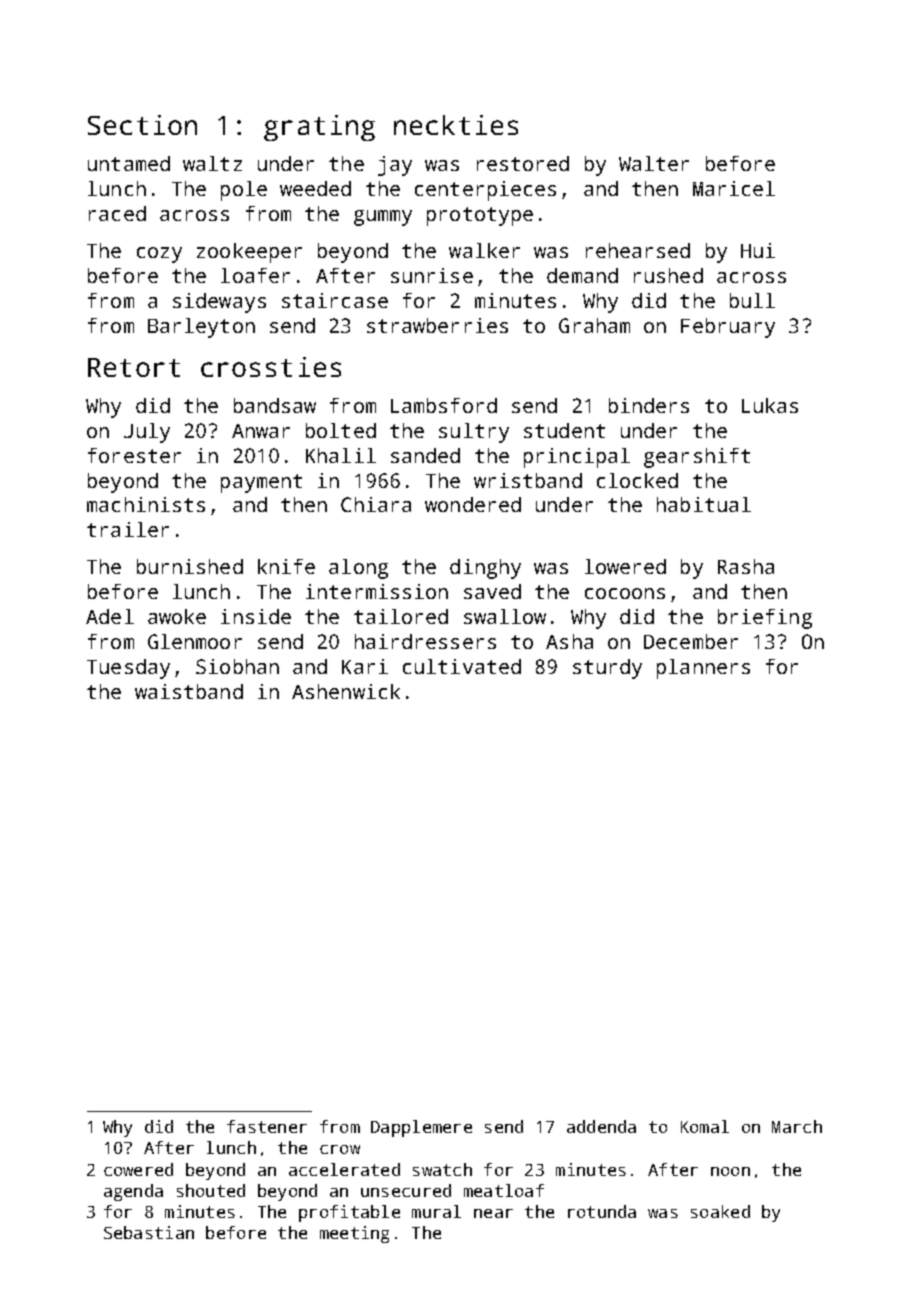  What do you see at coordinates (275, 405) in the screenshot?
I see `bandsaw` at bounding box center [275, 405].
